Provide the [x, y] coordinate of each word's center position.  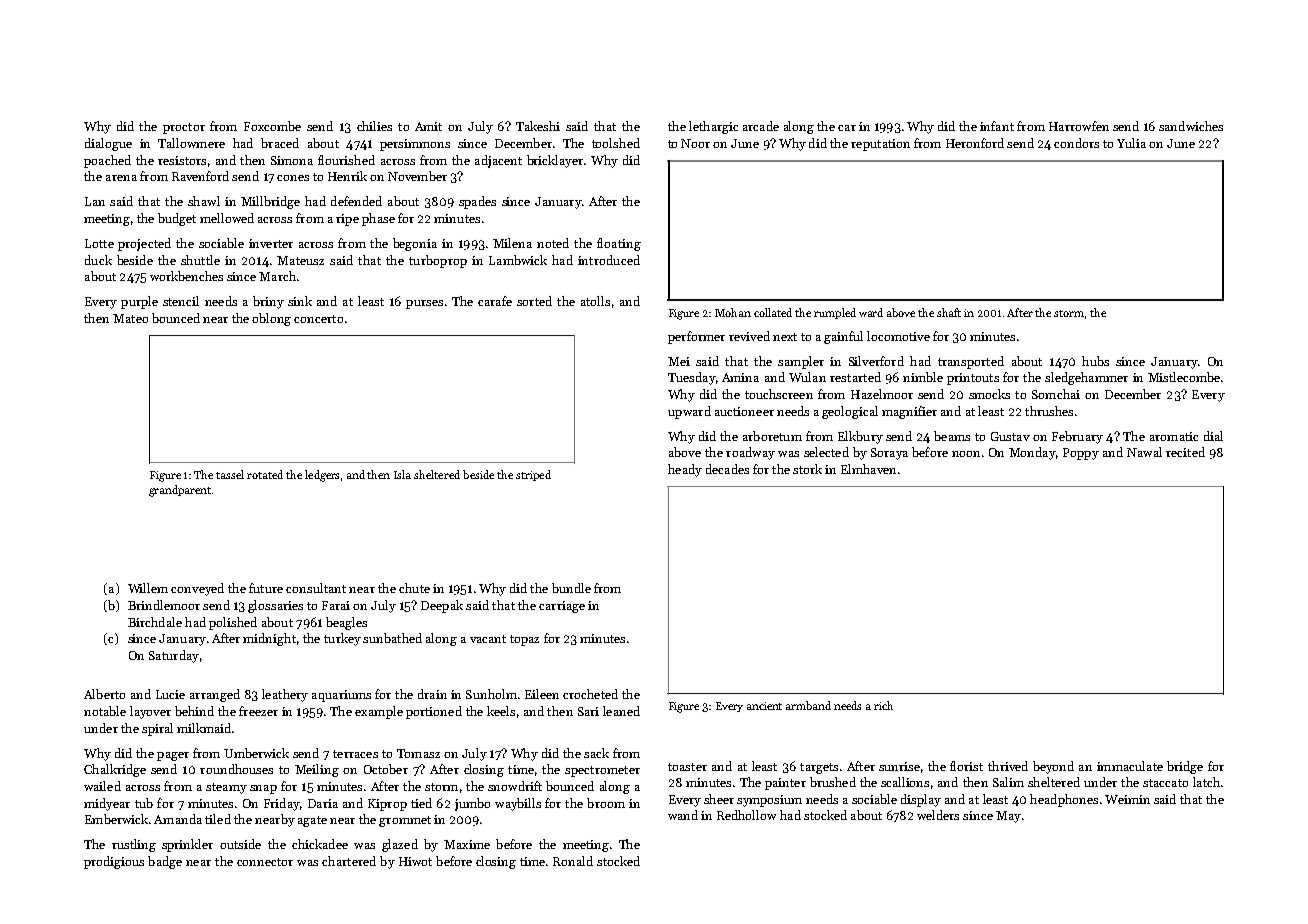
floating [619, 244]
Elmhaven [868, 469]
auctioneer [744, 411]
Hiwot [415, 861]
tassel [230, 474]
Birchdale [155, 622]
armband [808, 705]
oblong [271, 319]
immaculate [1130, 766]
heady [685, 470]
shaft [949, 312]
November [417, 176]
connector [265, 862]
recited [1185, 452]
